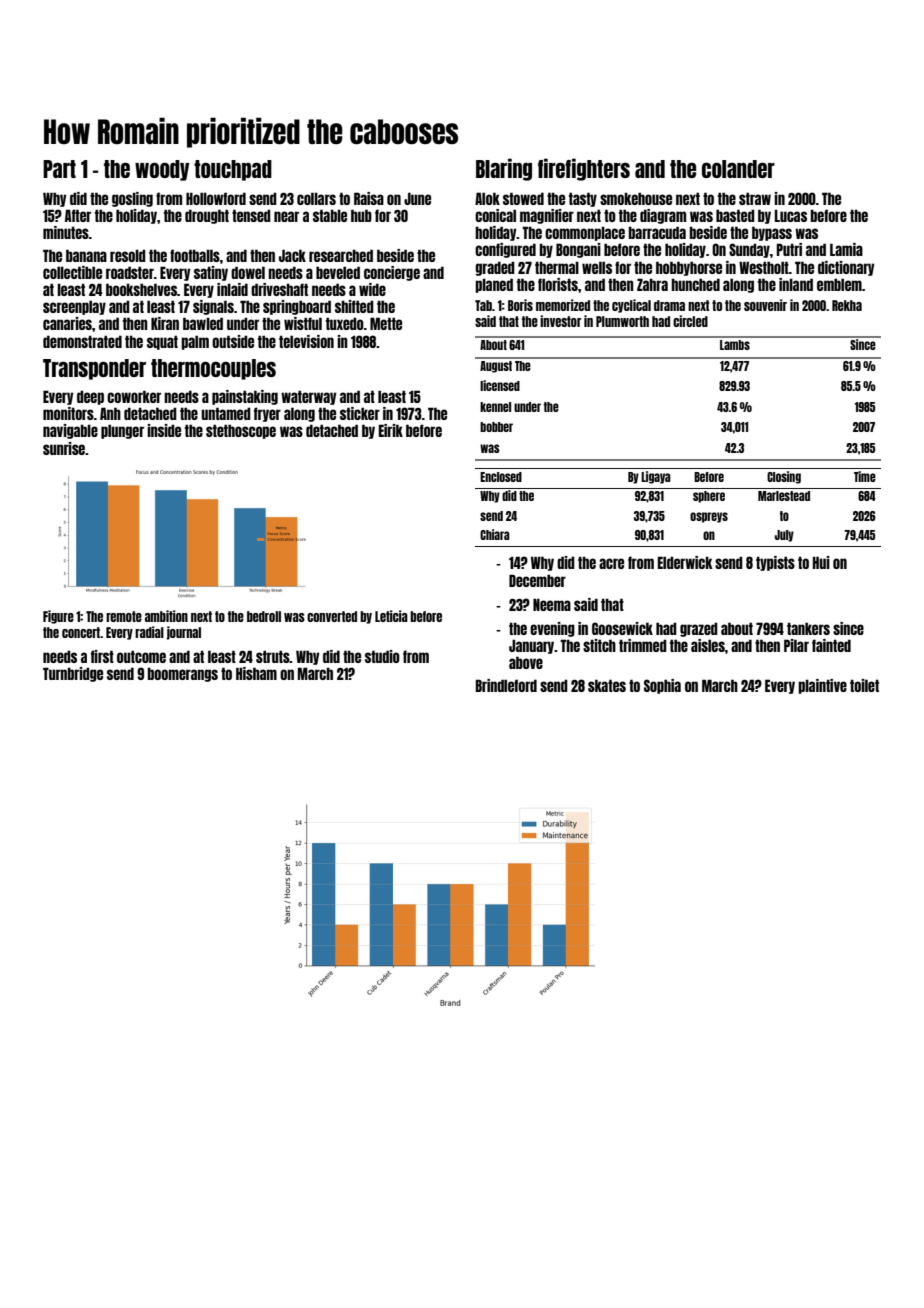 The height and width of the page is (1308, 924). I want to click on drought, so click(207, 216).
